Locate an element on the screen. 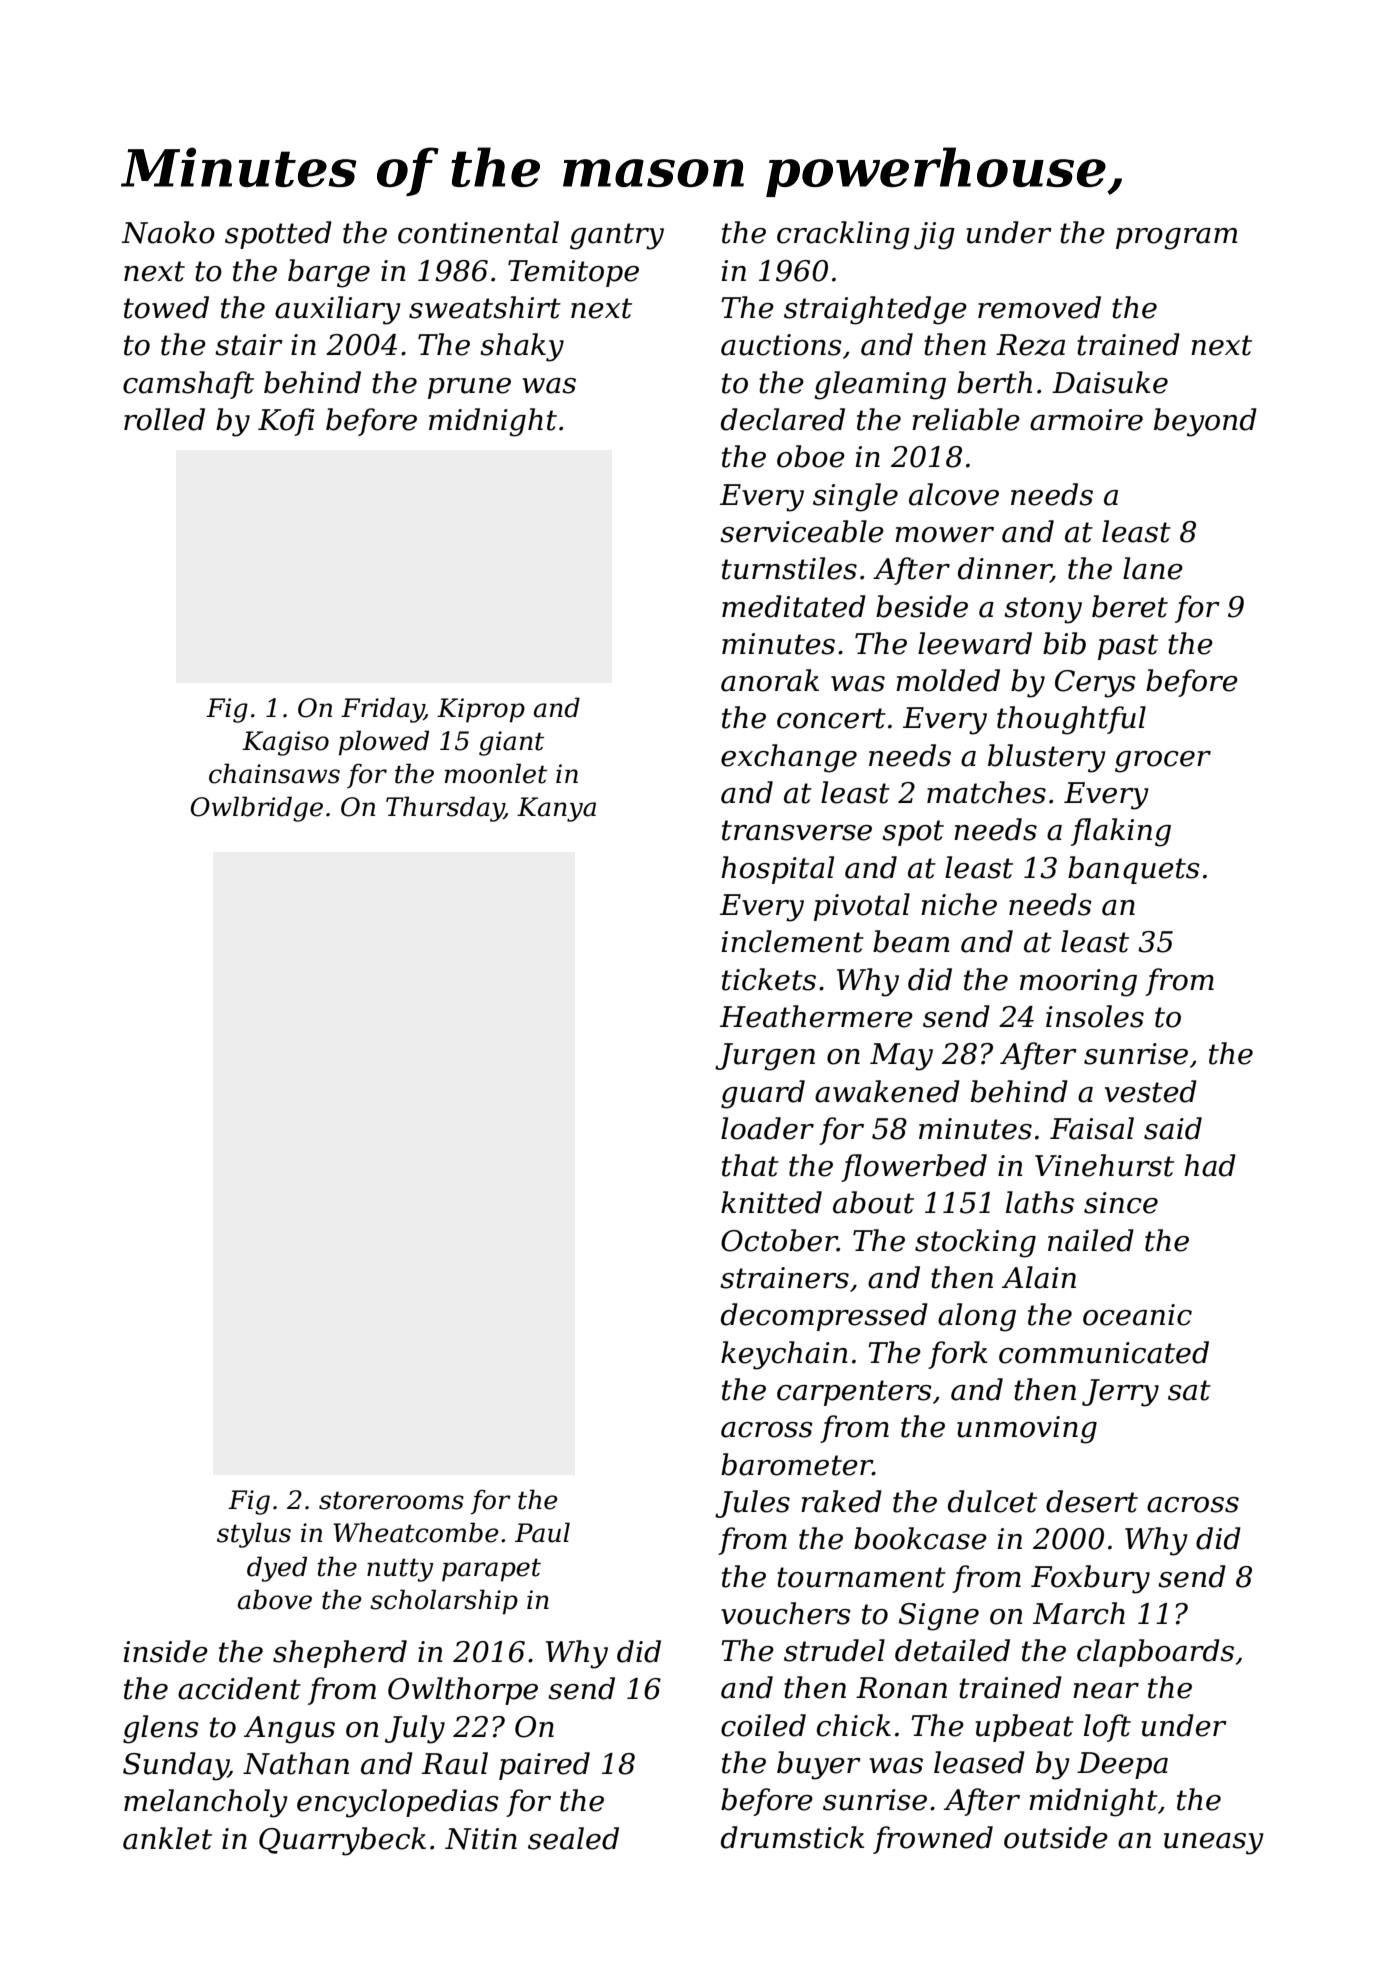  continental is located at coordinates (478, 232).
